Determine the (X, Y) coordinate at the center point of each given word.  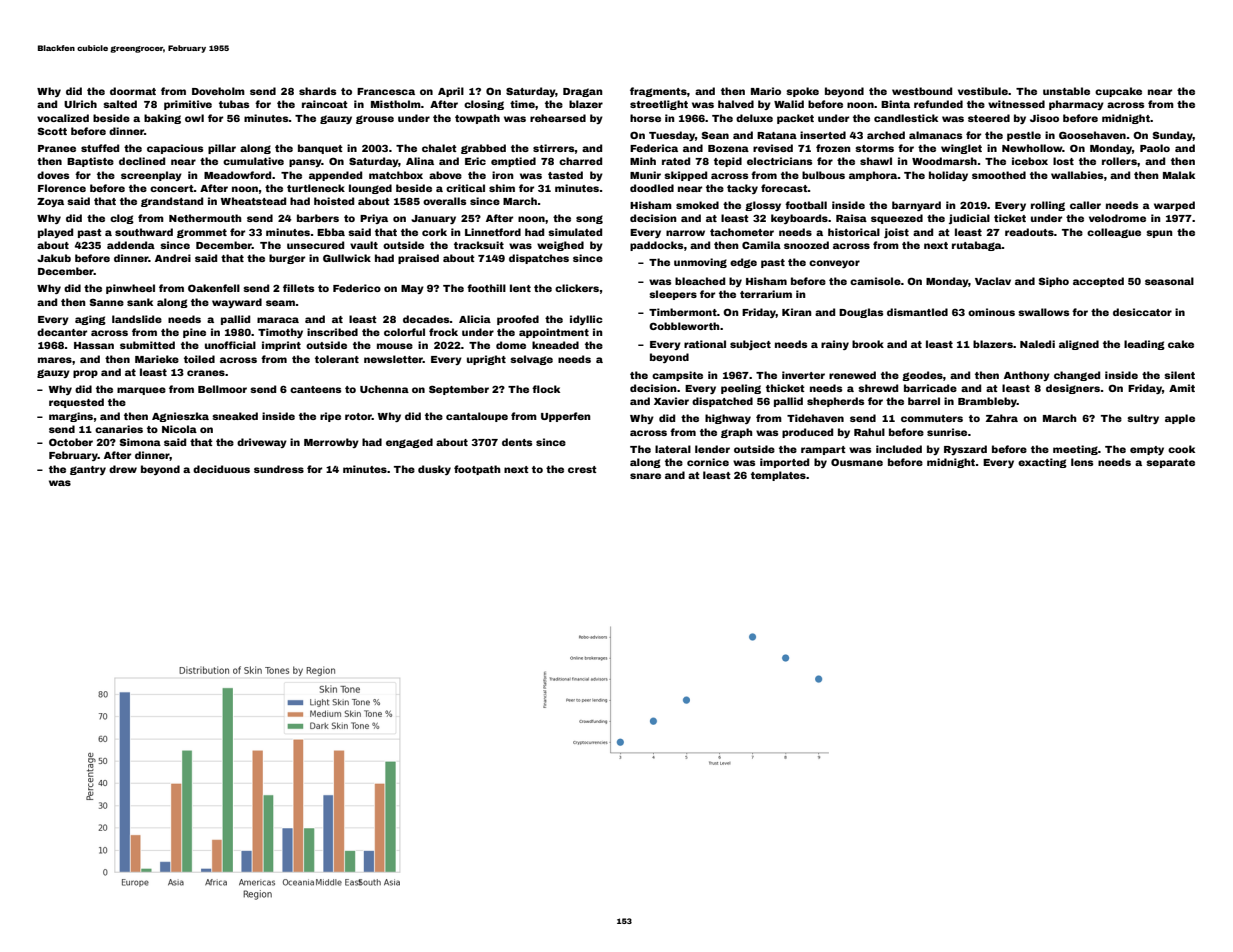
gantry (88, 470)
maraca (278, 320)
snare (645, 476)
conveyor (834, 264)
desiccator (1142, 312)
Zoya (50, 202)
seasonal (1169, 281)
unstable (1066, 91)
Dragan (583, 92)
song (589, 219)
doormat (133, 91)
